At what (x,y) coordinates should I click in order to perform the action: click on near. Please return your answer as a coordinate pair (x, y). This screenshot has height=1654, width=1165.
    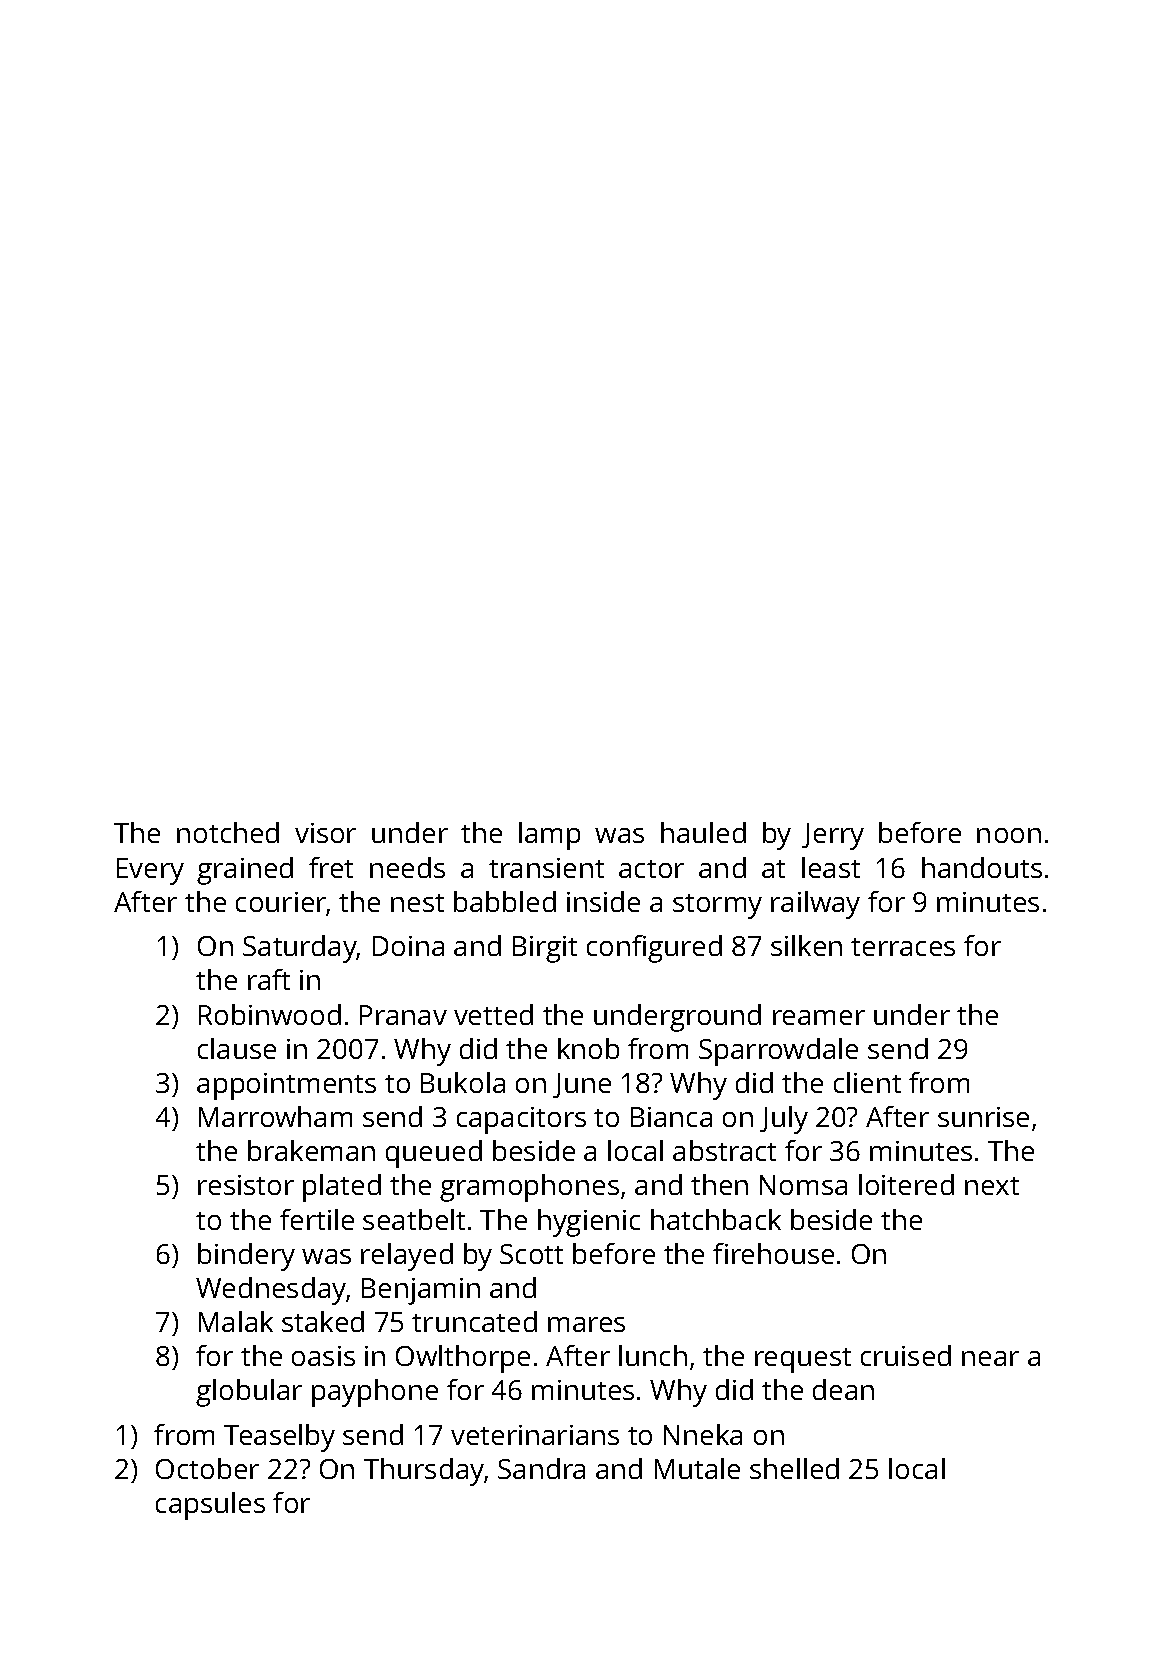
    Looking at the image, I should click on (990, 1358).
